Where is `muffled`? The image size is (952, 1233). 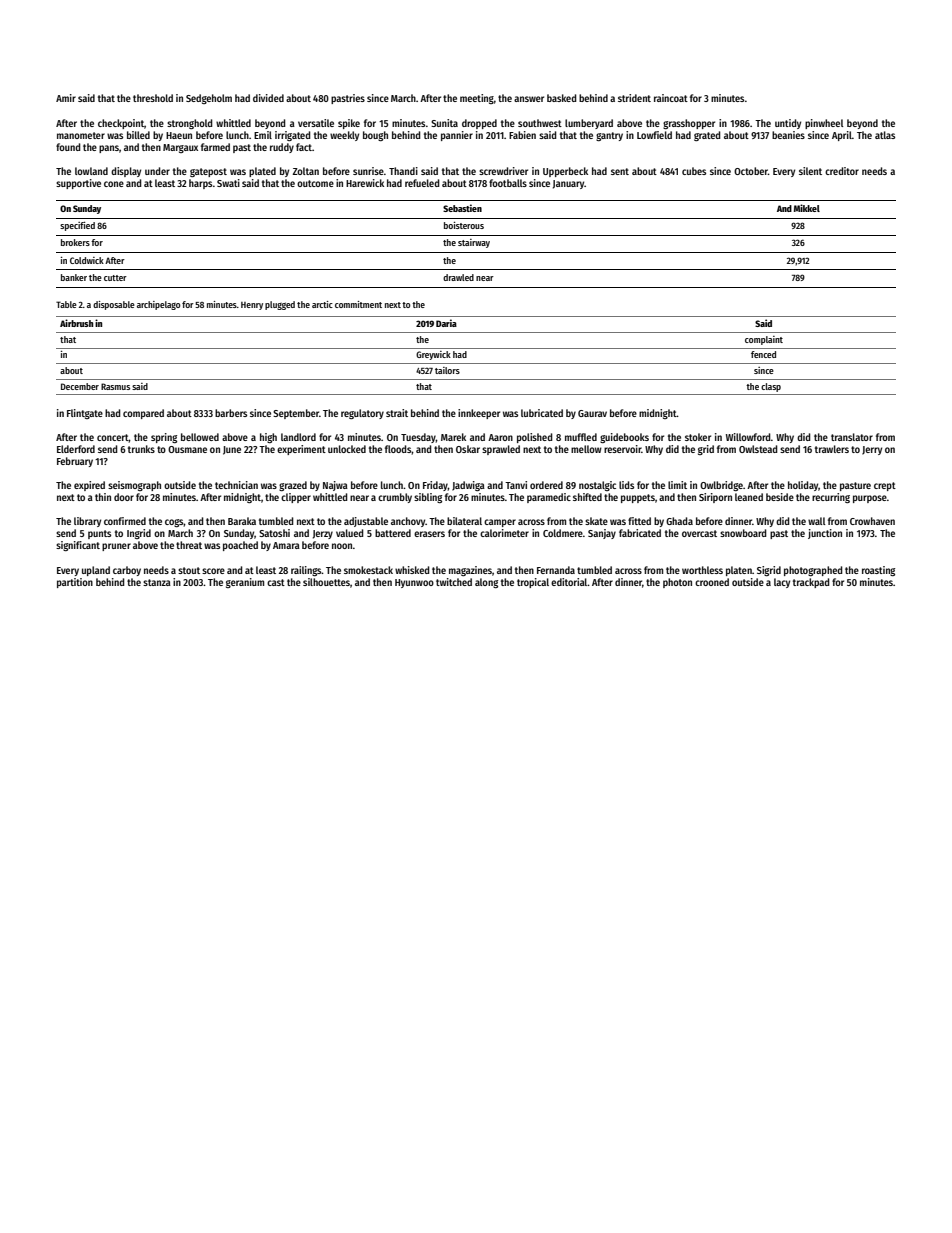 muffled is located at coordinates (581, 437).
